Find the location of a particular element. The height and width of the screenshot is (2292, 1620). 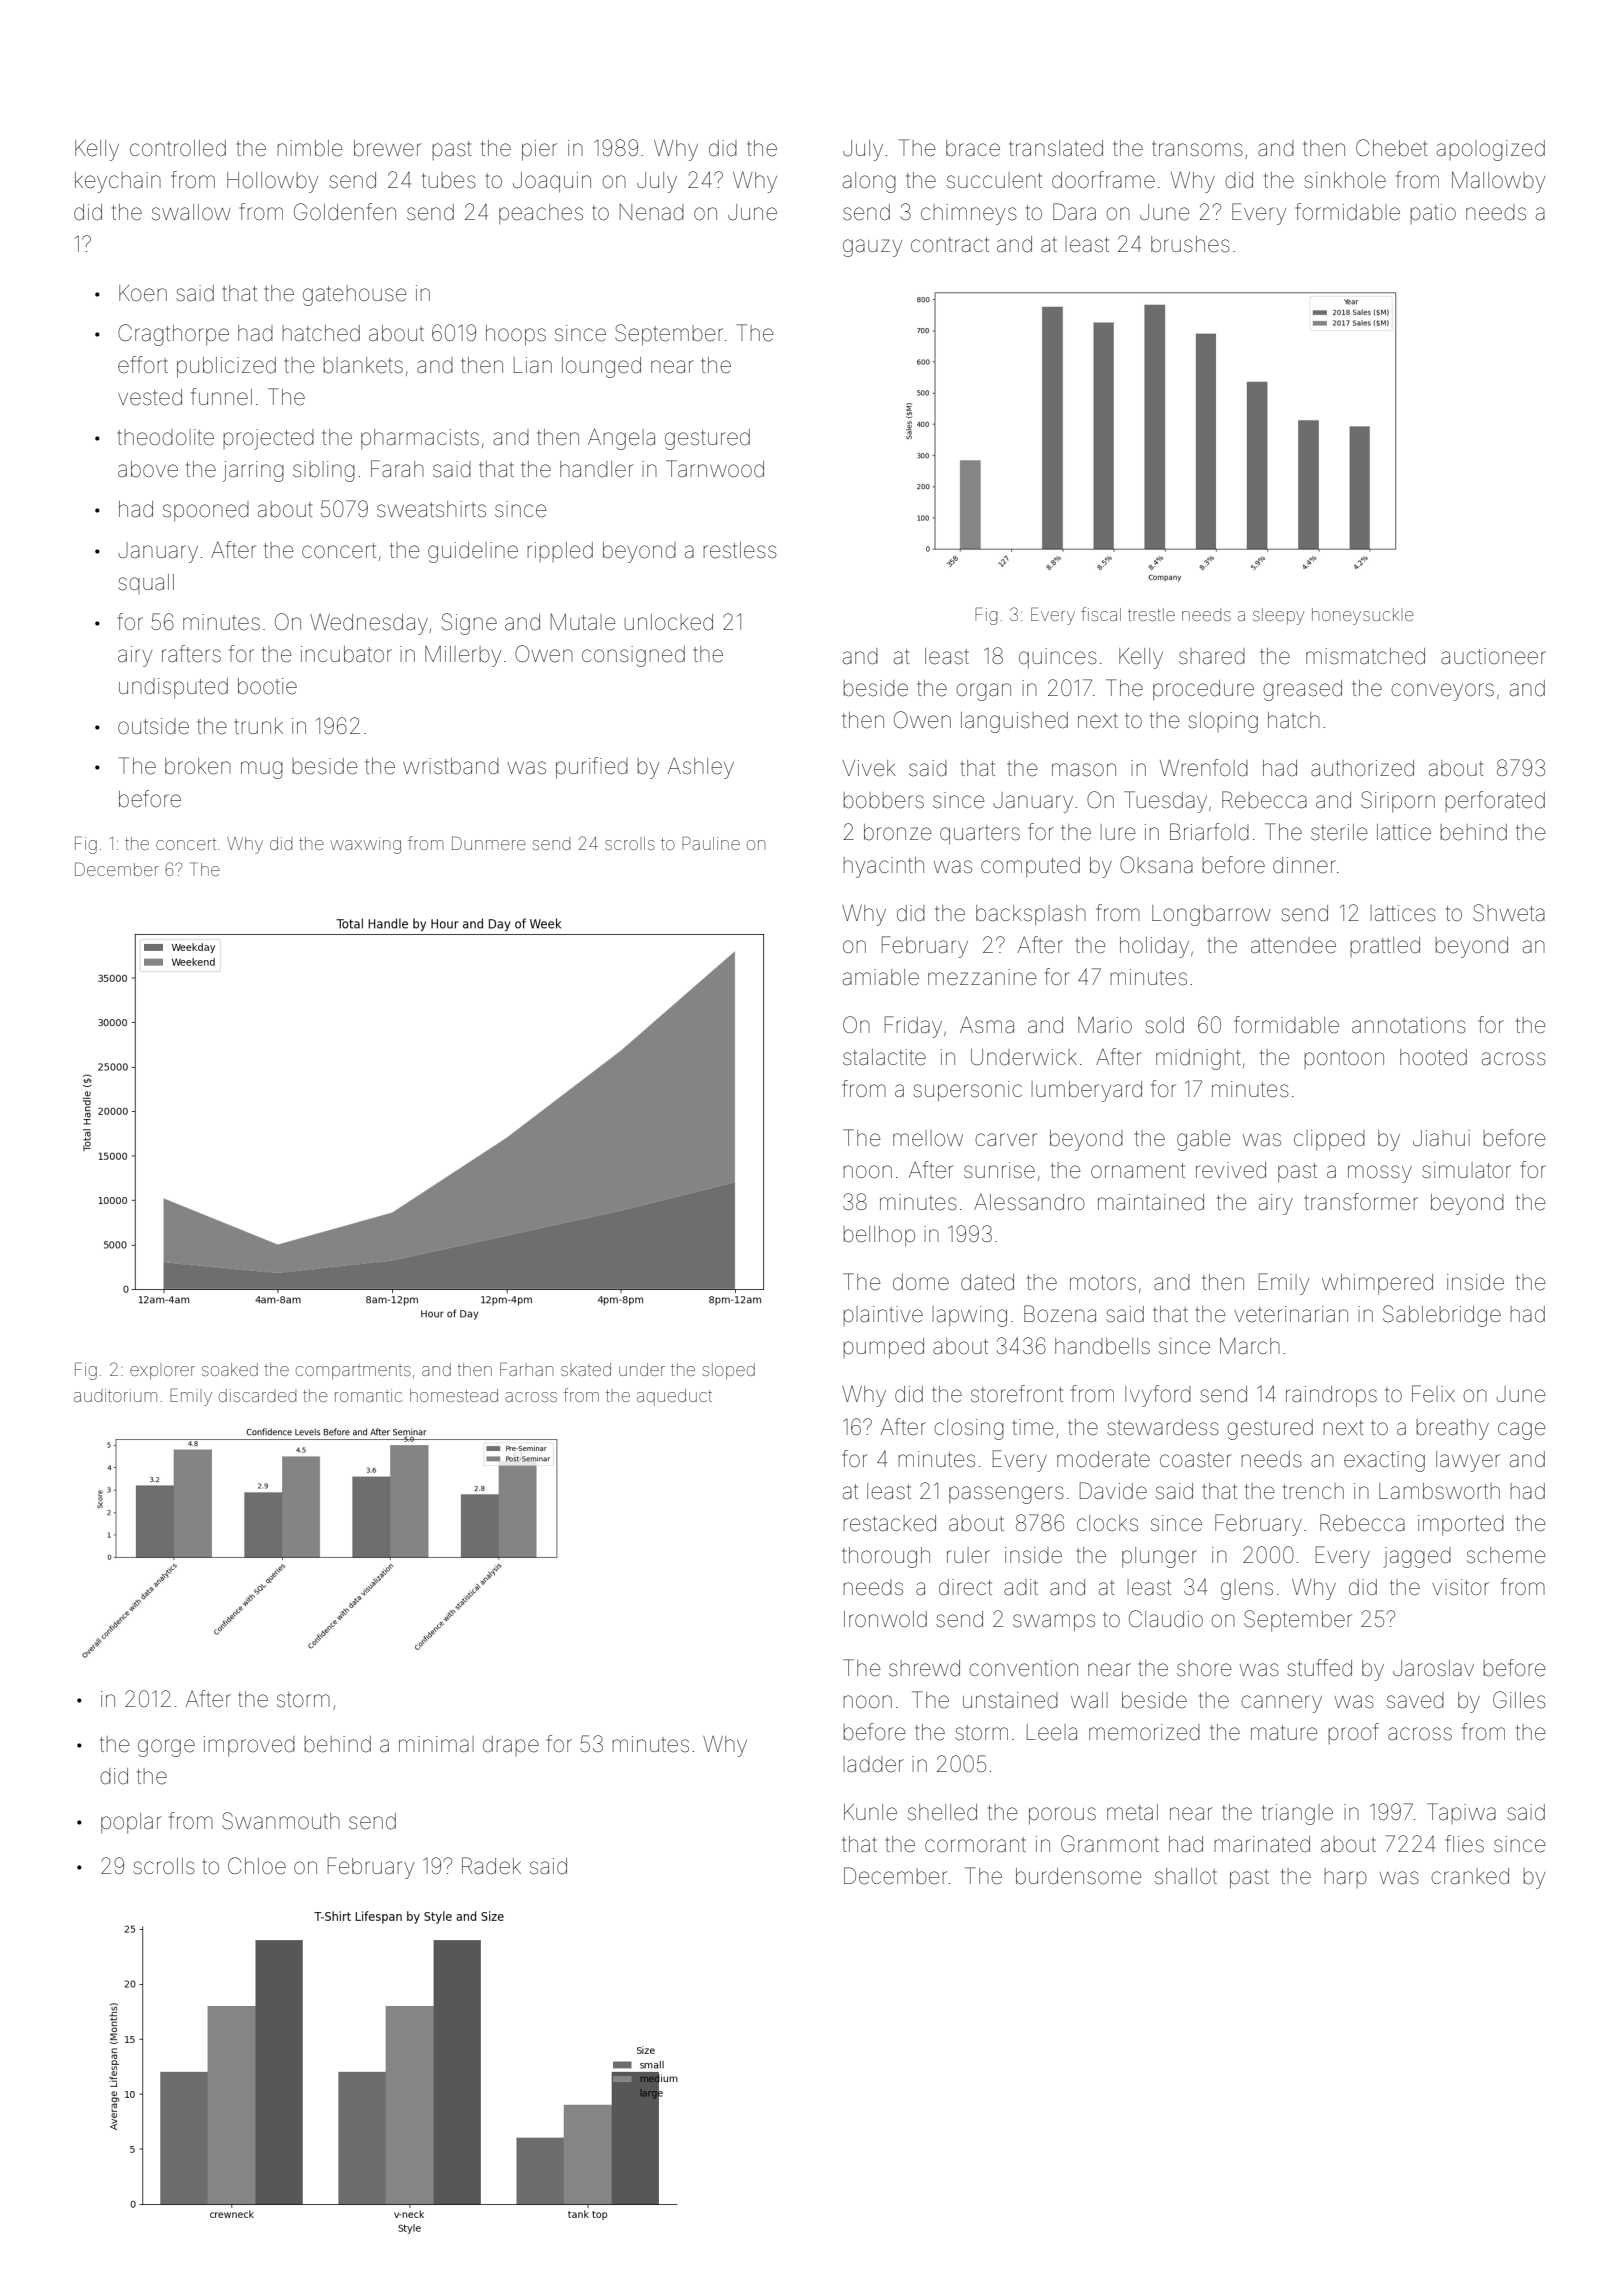

Pauline is located at coordinates (711, 843).
